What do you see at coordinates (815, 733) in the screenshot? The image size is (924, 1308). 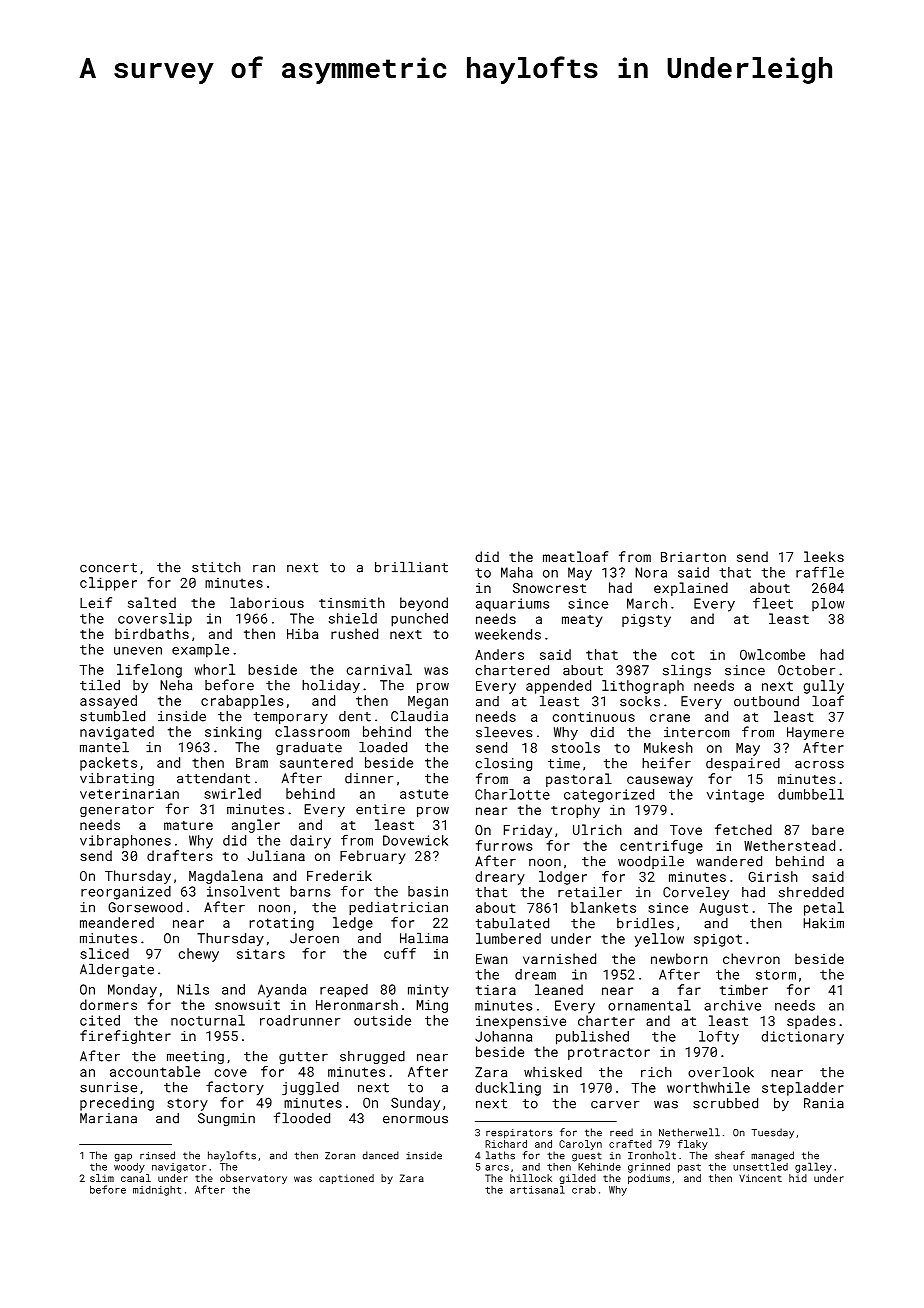 I see `Haymere` at bounding box center [815, 733].
